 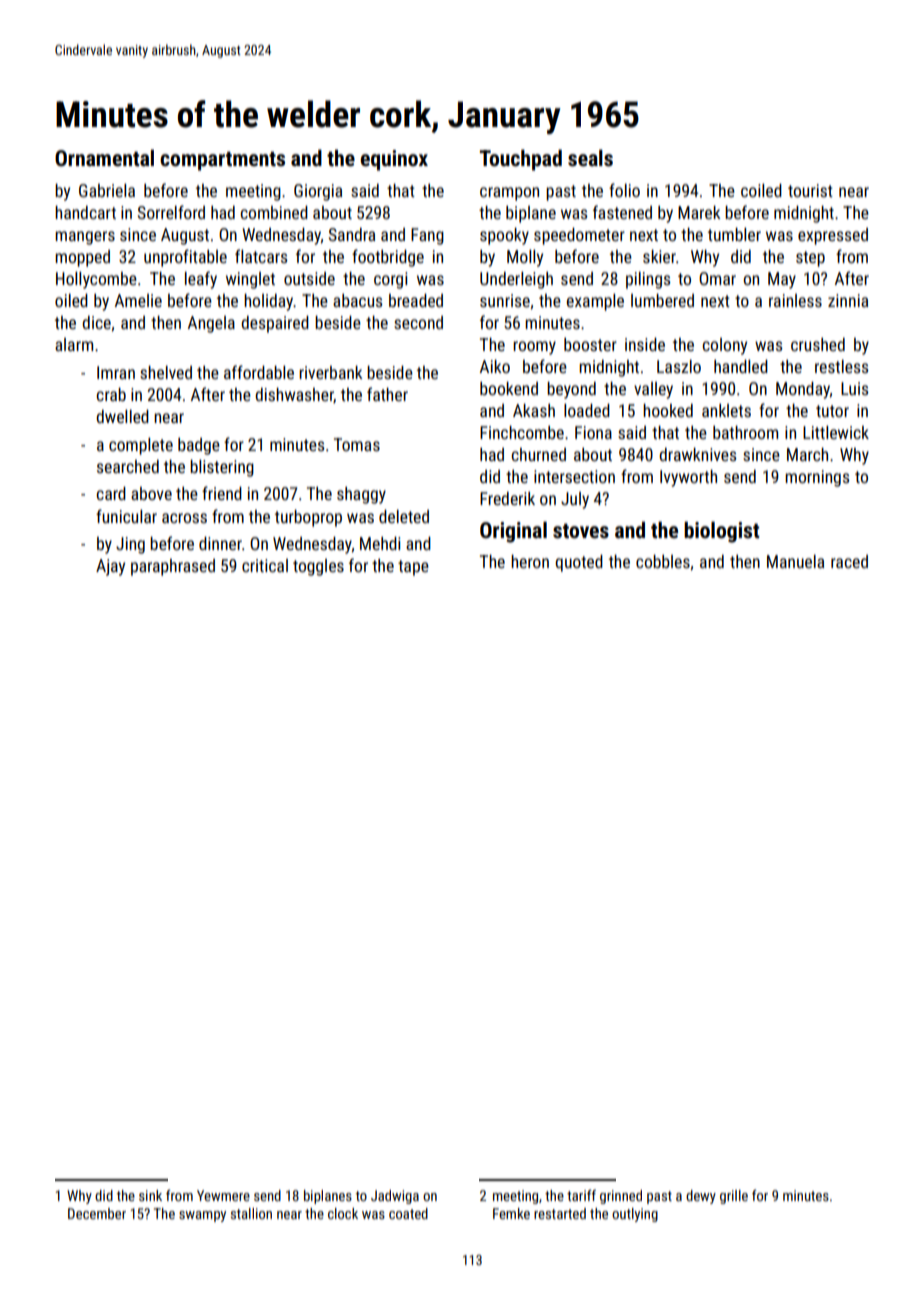 What do you see at coordinates (394, 160) in the document?
I see `equinox` at bounding box center [394, 160].
